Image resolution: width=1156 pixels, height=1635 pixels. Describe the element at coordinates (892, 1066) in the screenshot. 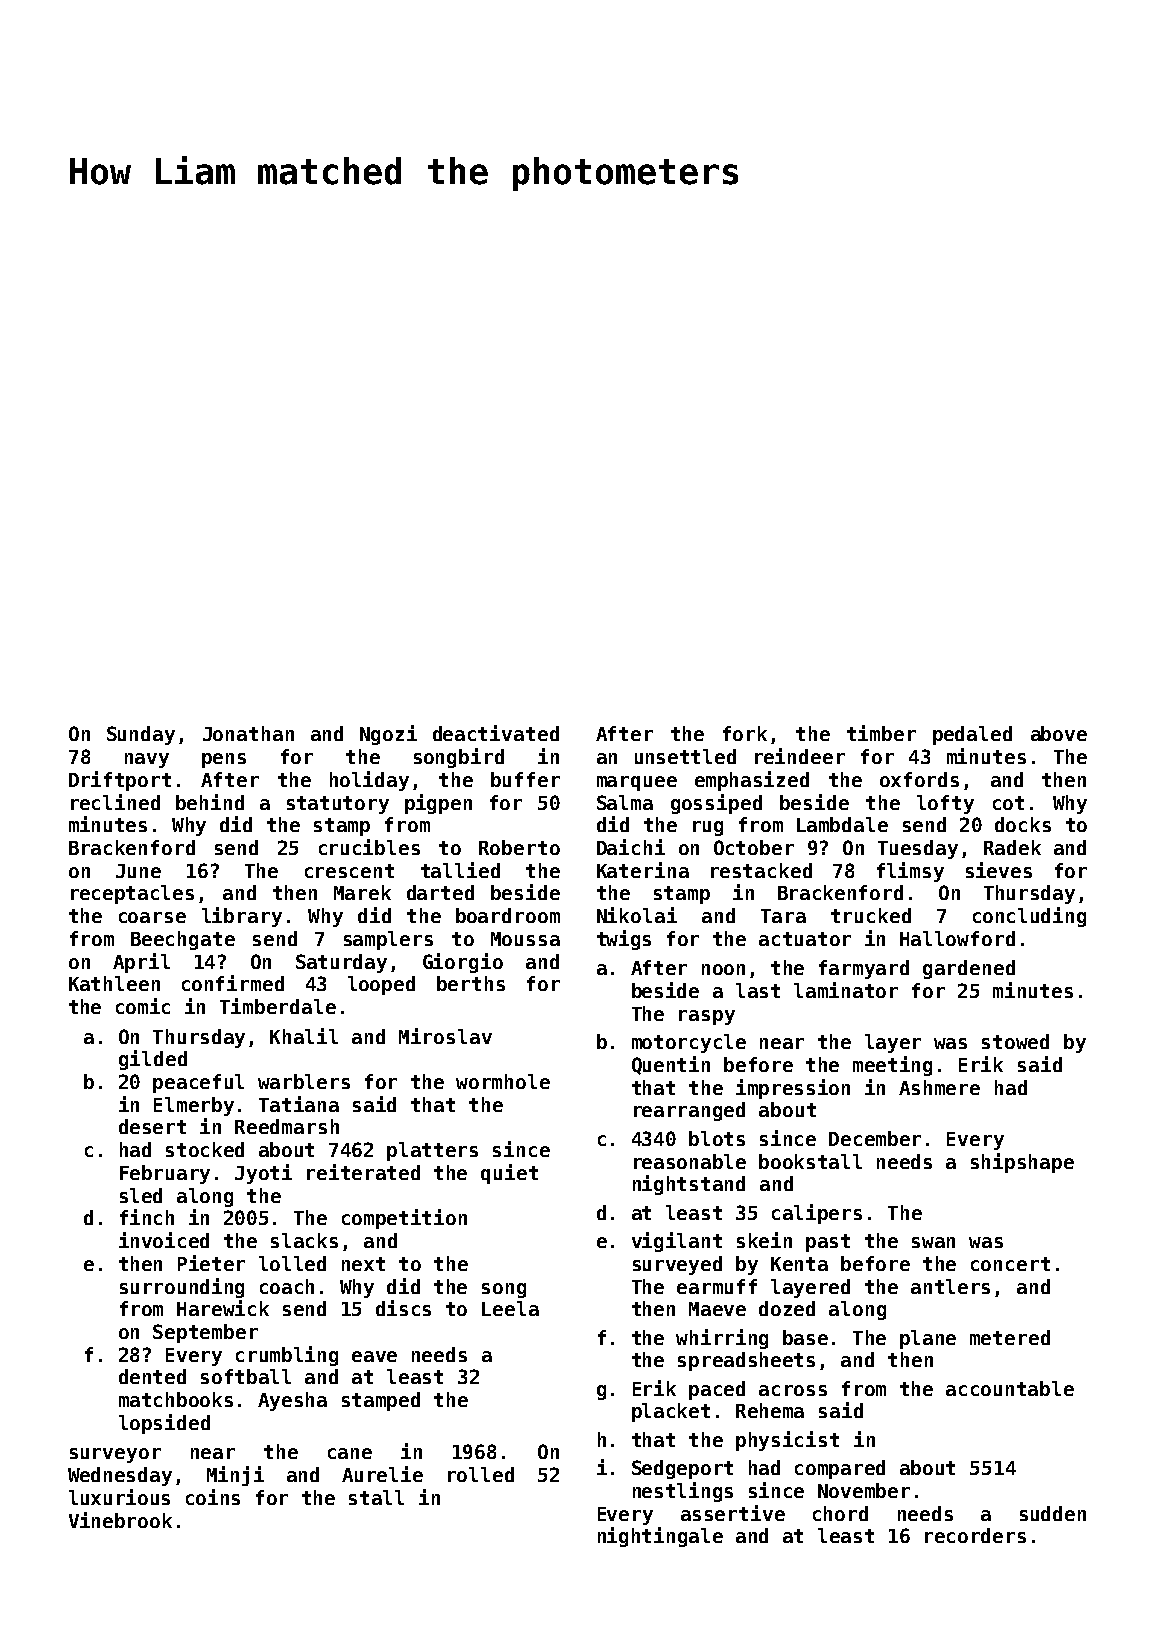

I see `meeting` at that location.
